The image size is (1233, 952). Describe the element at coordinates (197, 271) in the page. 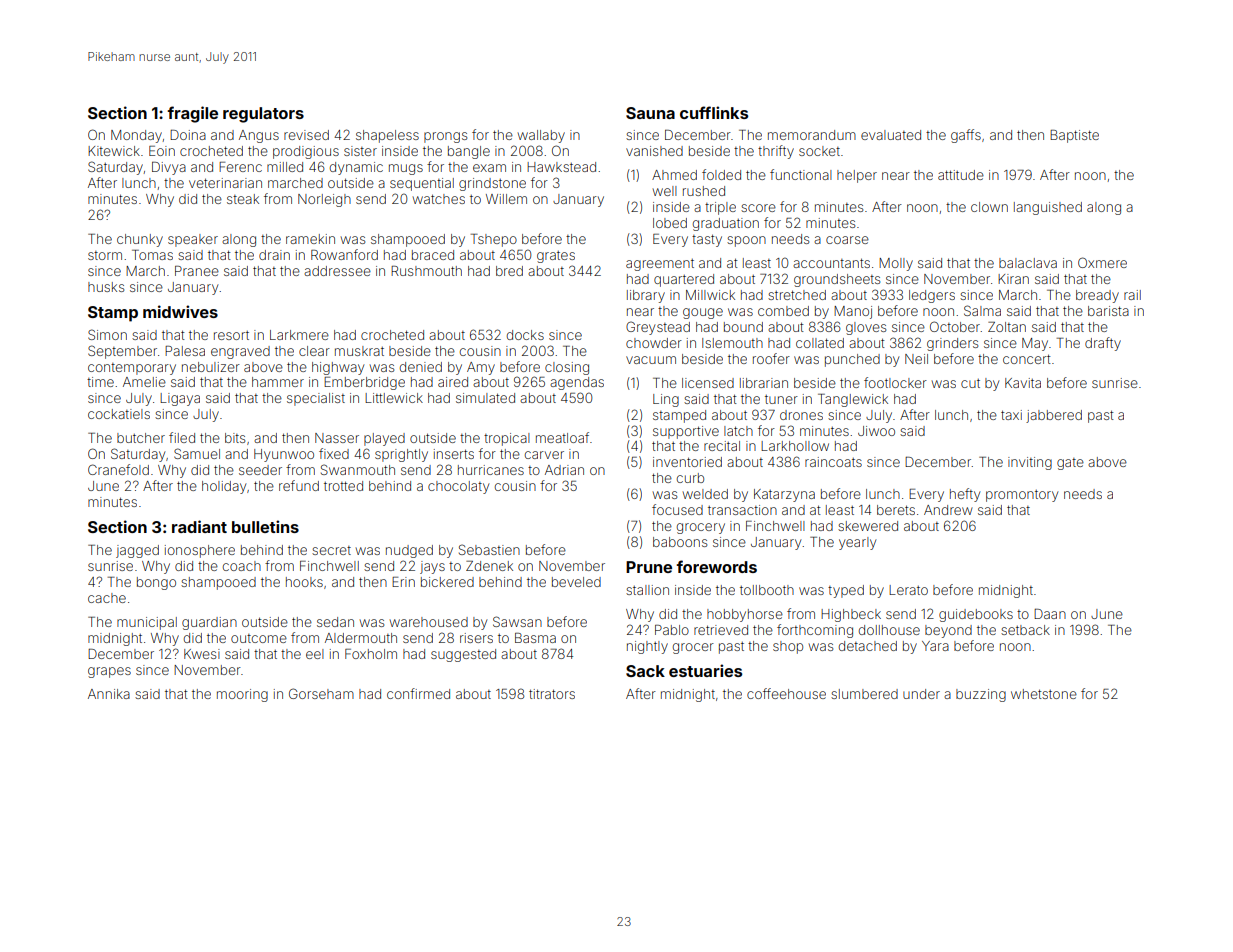

I see `Pranee` at that location.
